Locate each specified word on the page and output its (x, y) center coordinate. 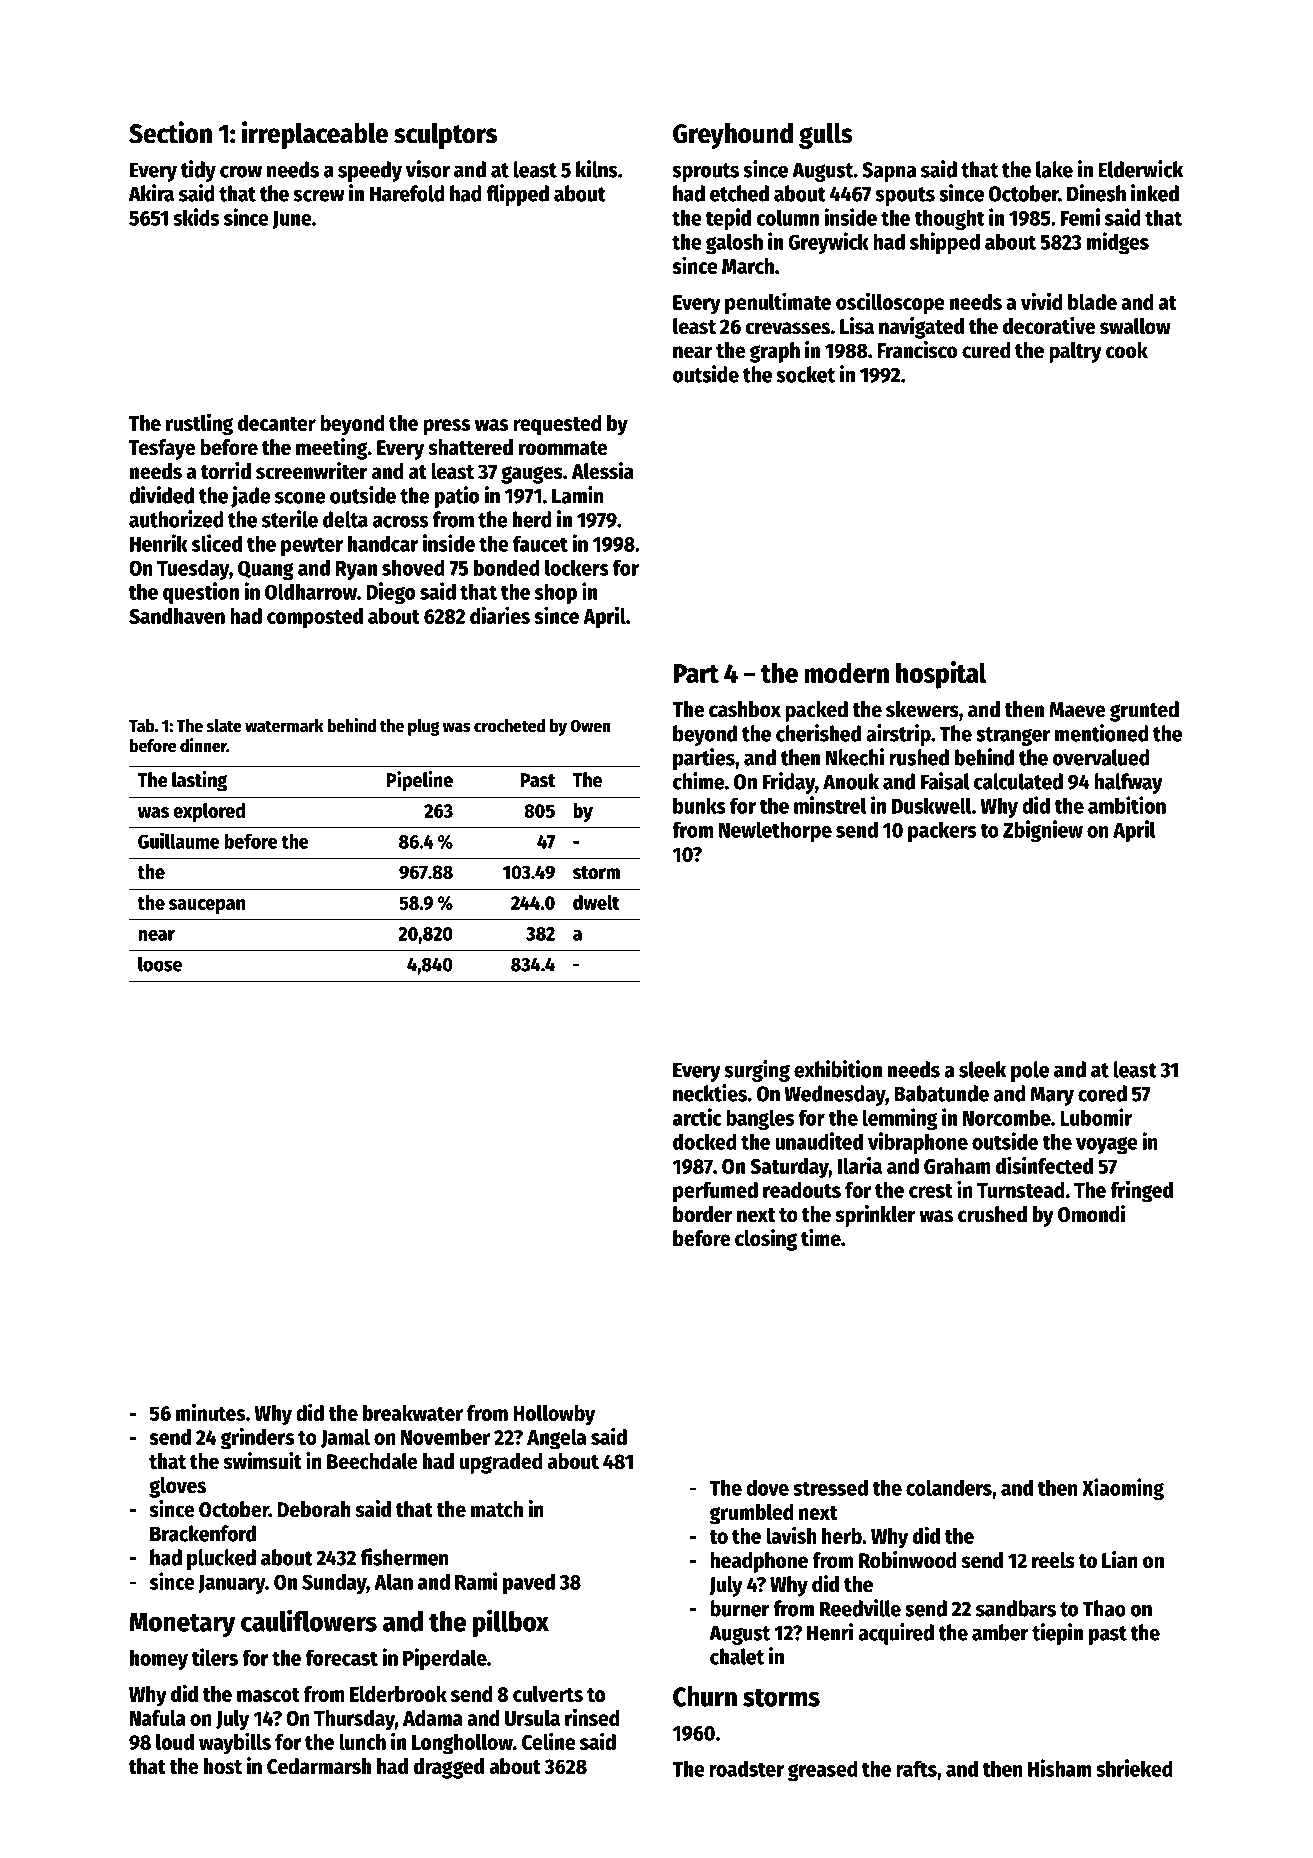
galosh (734, 243)
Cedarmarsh (319, 1766)
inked (1155, 193)
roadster (746, 1769)
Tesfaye (162, 449)
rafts (916, 1768)
